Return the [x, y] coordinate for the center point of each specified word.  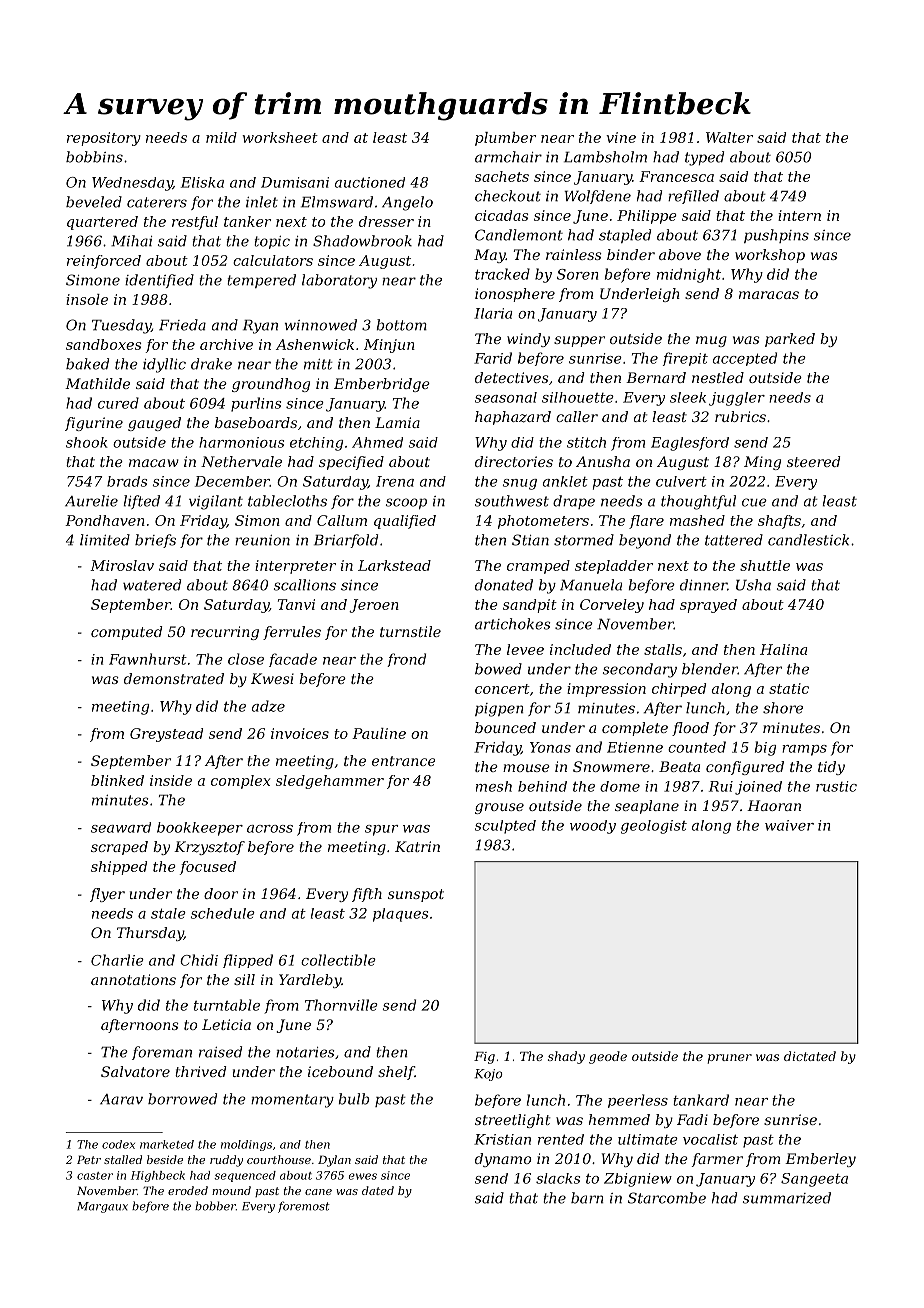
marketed [167, 1144]
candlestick [808, 540]
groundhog [271, 385]
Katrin [417, 846]
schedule [223, 913]
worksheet [280, 137]
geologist [654, 827]
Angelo [407, 203]
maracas [769, 295]
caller [577, 416]
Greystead [166, 735]
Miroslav [122, 565]
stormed [584, 540]
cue [754, 502]
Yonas [550, 747]
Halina [783, 649]
